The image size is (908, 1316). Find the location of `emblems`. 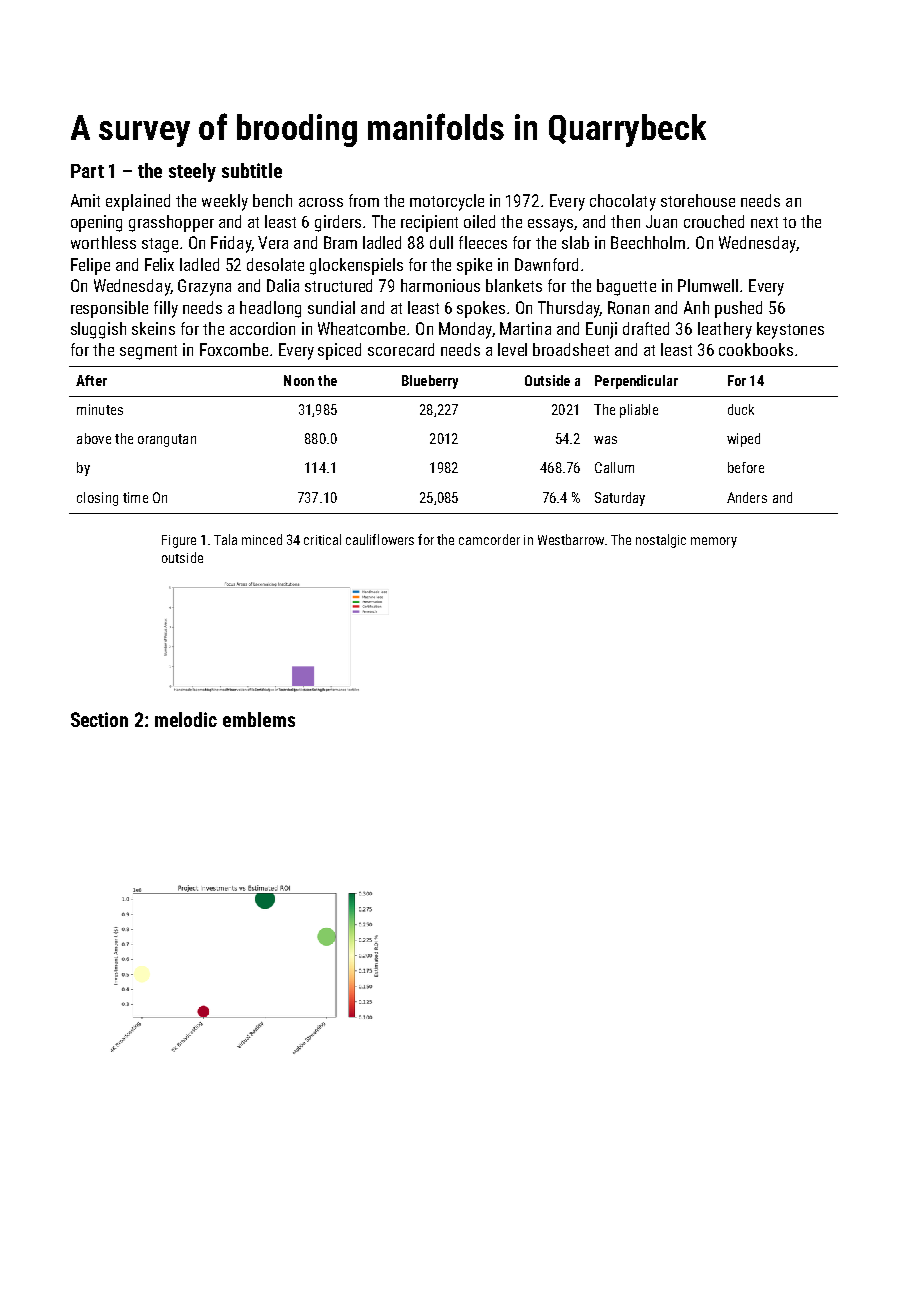

emblems is located at coordinates (259, 719).
